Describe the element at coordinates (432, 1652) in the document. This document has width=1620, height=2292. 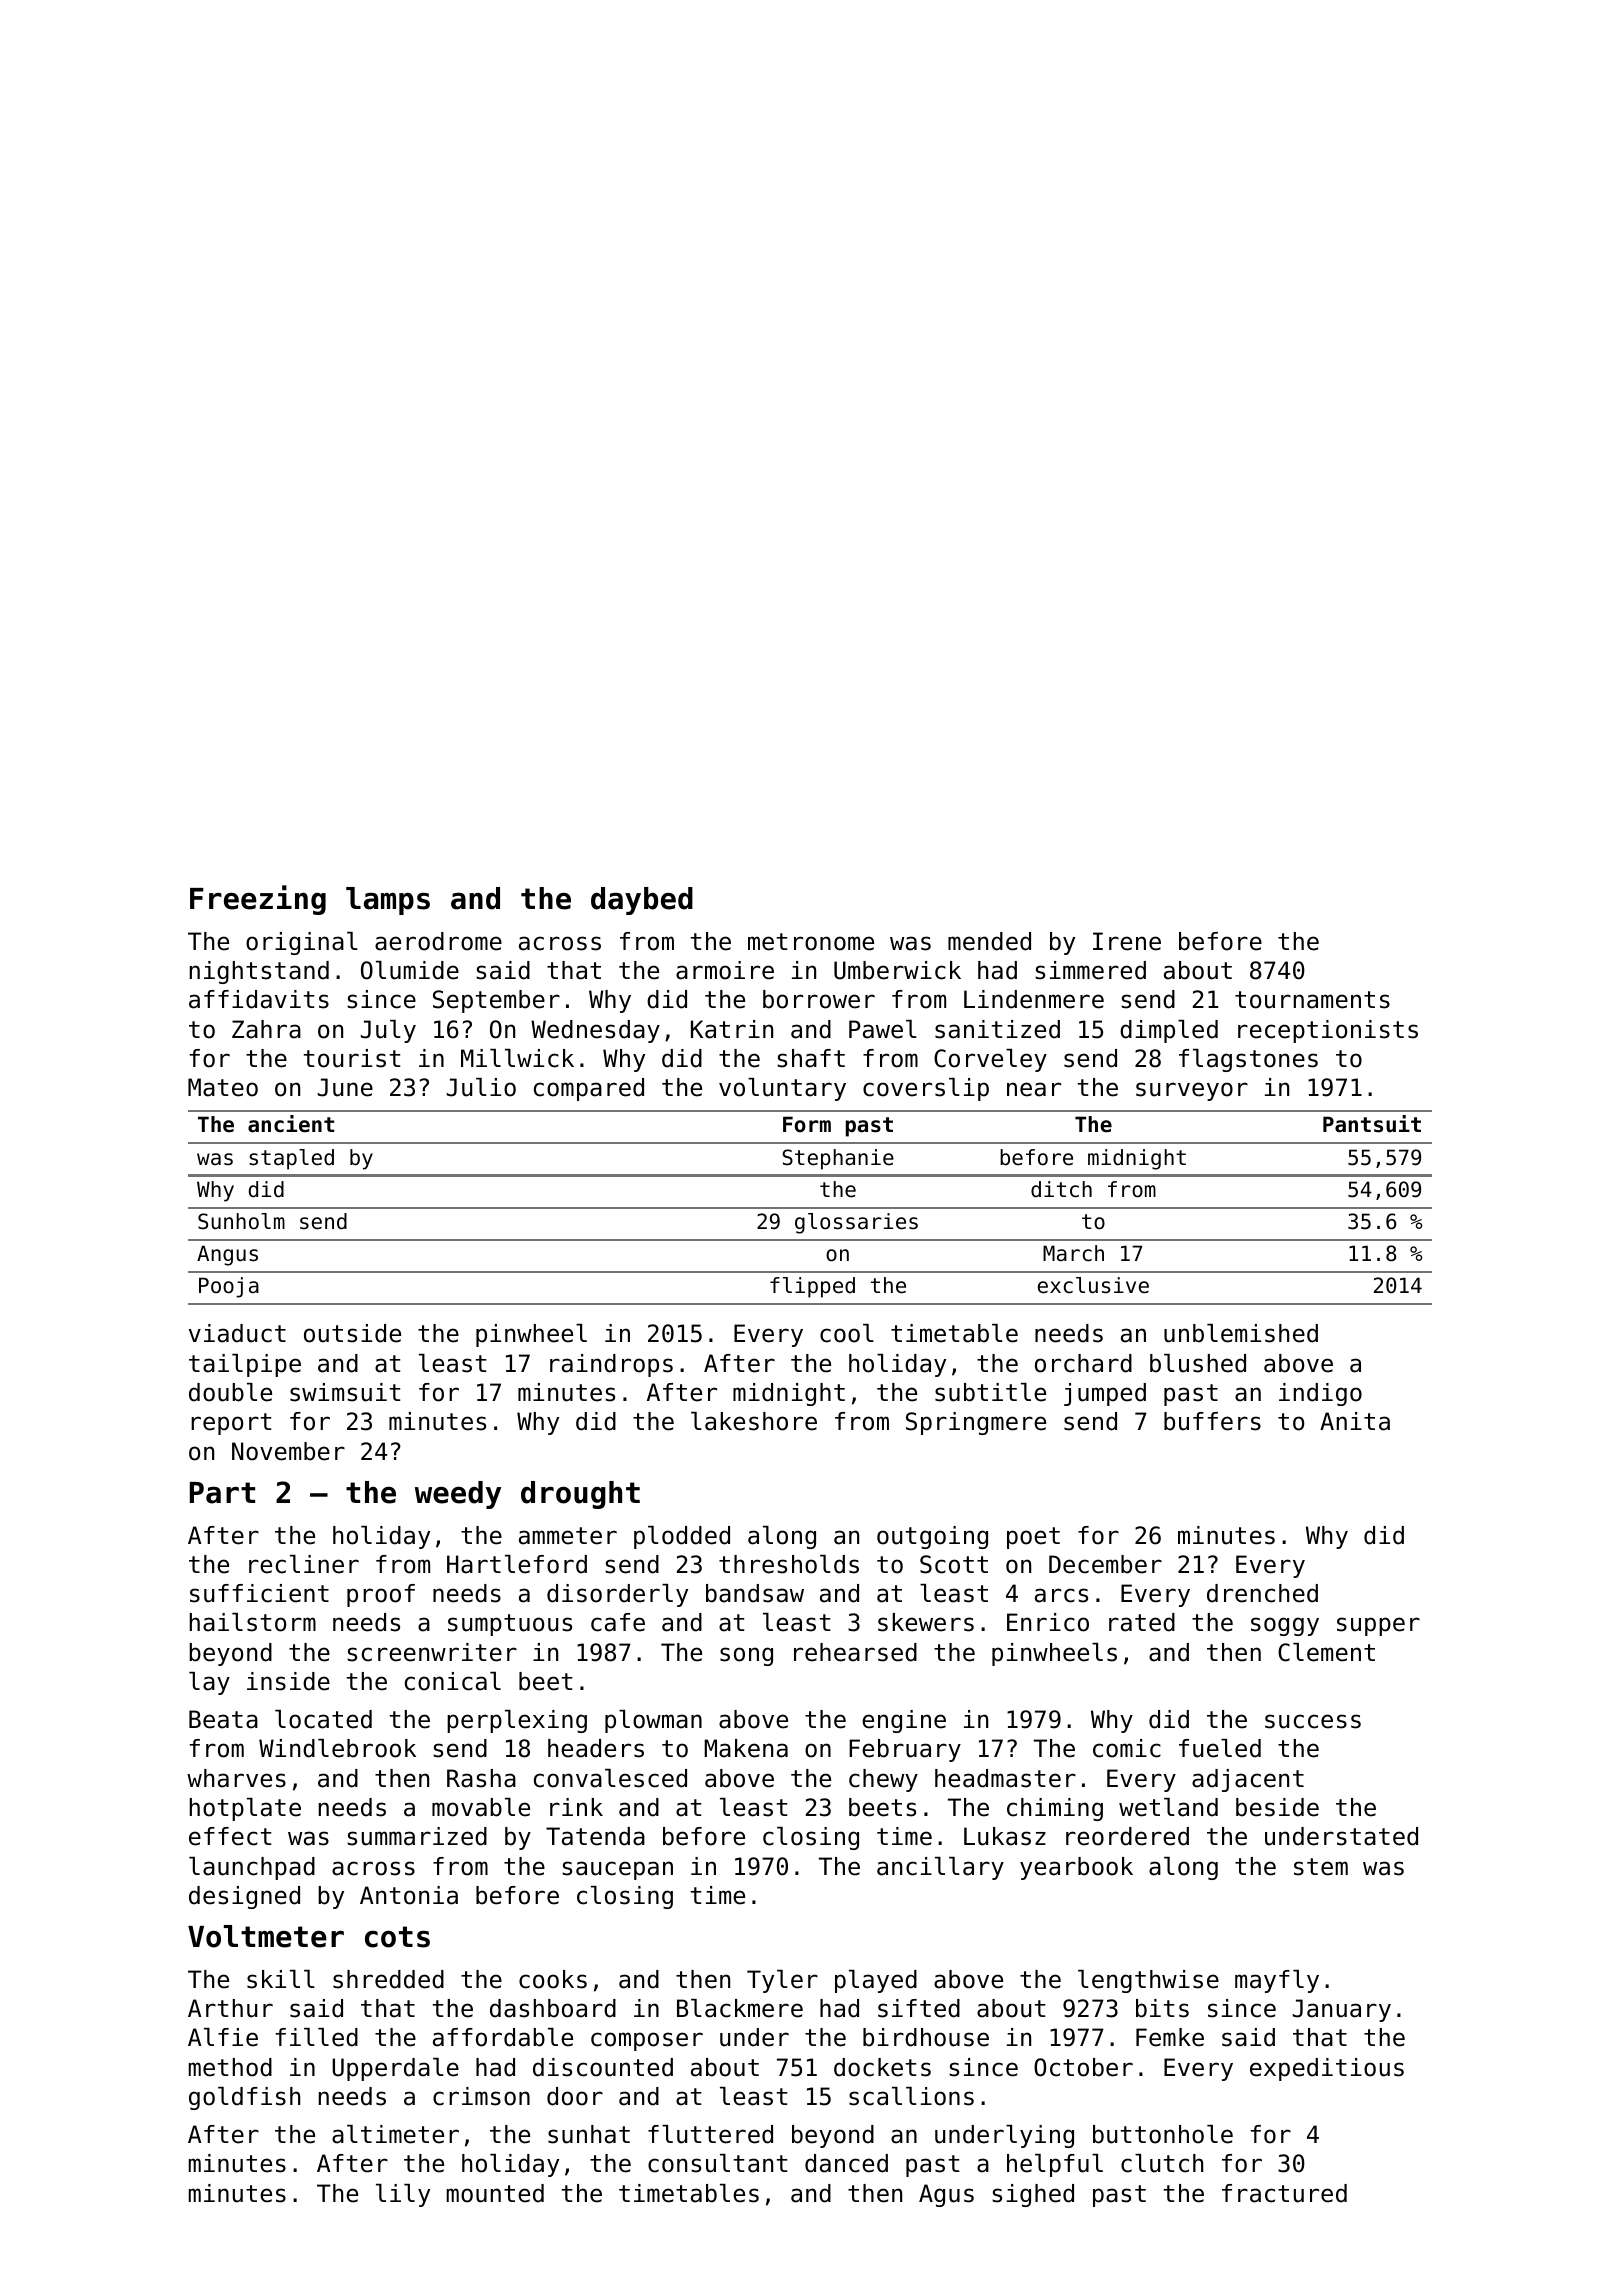
I see `screenwriter` at that location.
